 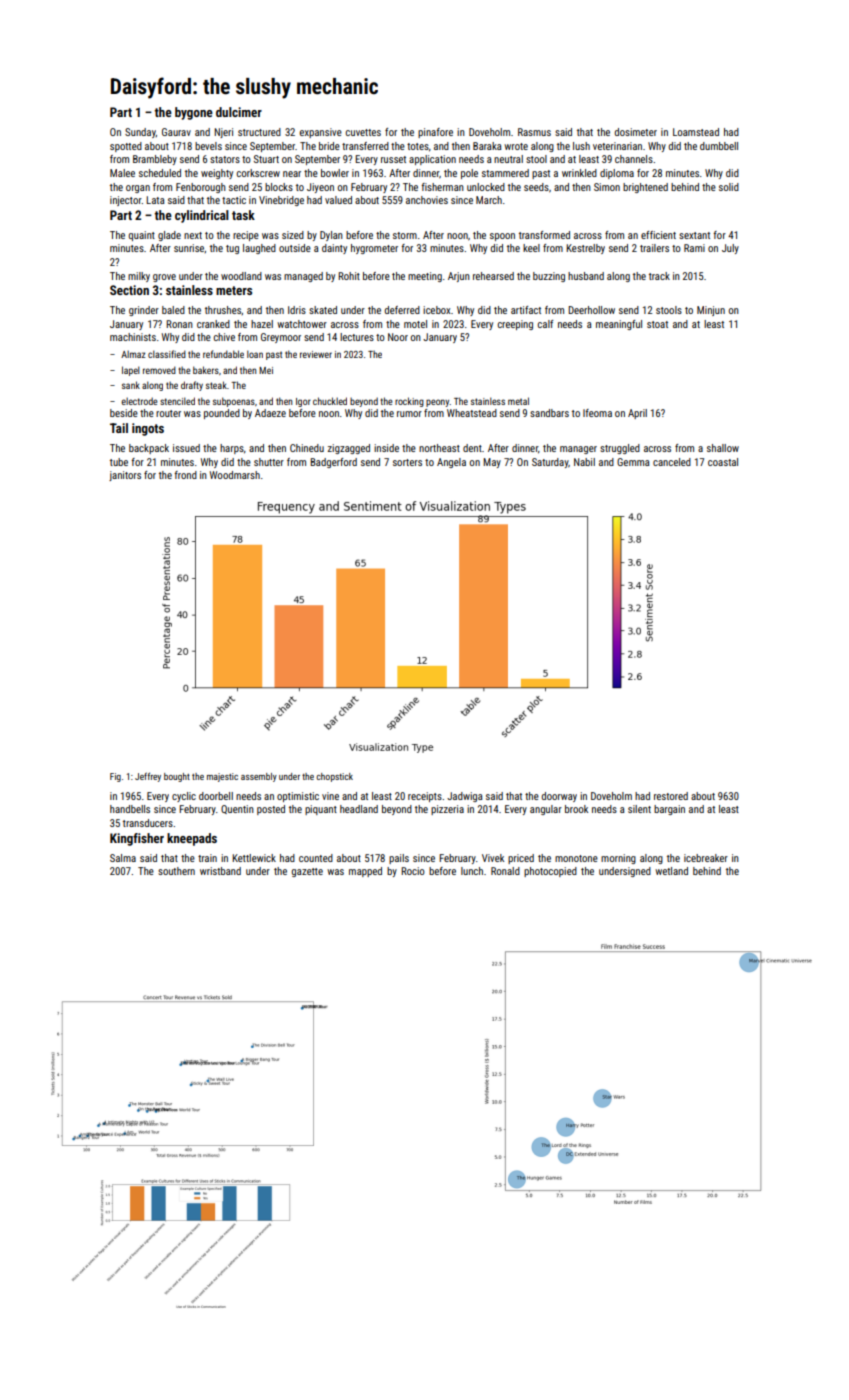 What do you see at coordinates (486, 187) in the page?
I see `unlocked` at bounding box center [486, 187].
